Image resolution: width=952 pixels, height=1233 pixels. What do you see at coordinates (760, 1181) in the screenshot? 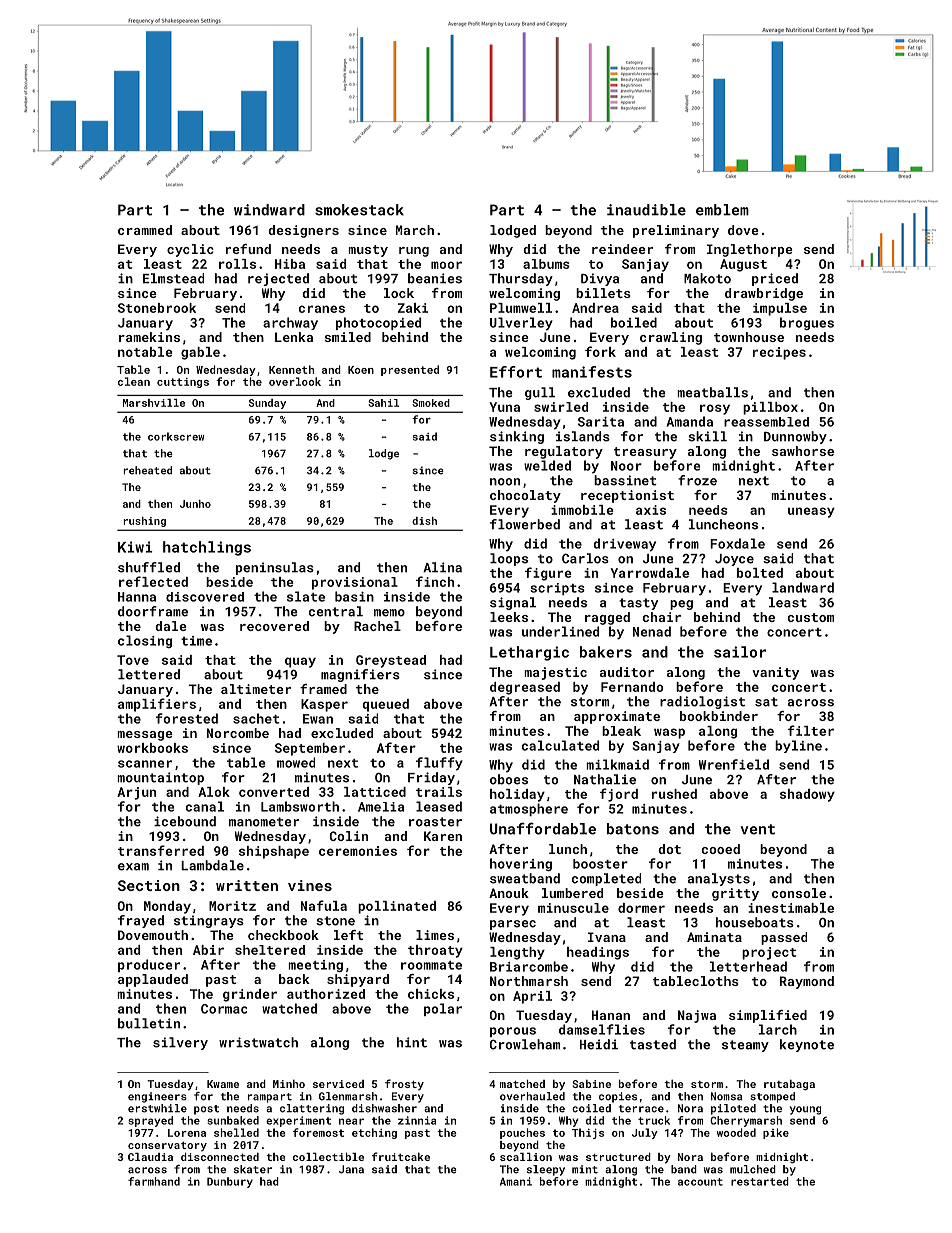
I see `restarted` at bounding box center [760, 1181].
